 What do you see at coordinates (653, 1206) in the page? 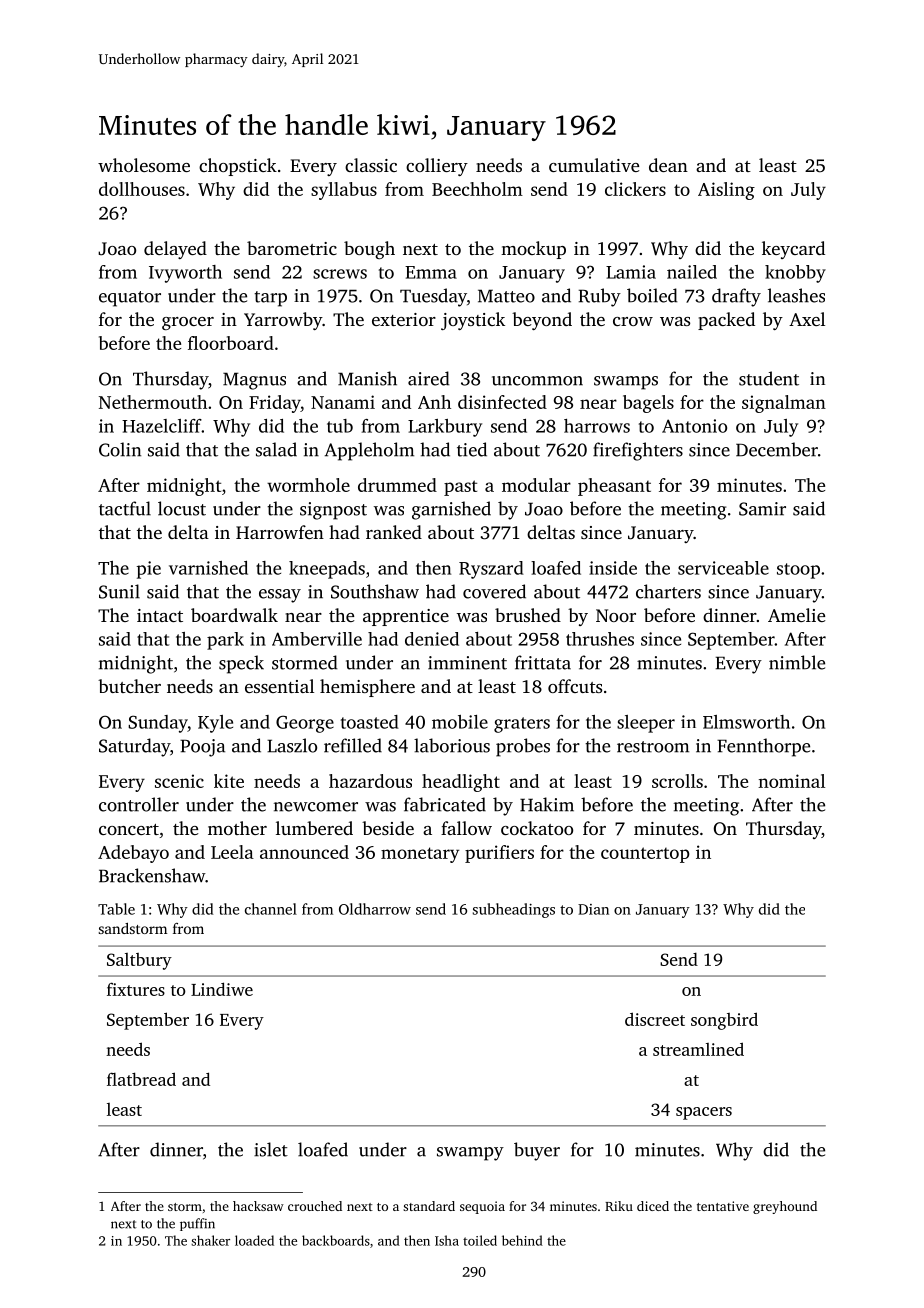
I see `diced` at bounding box center [653, 1206].
